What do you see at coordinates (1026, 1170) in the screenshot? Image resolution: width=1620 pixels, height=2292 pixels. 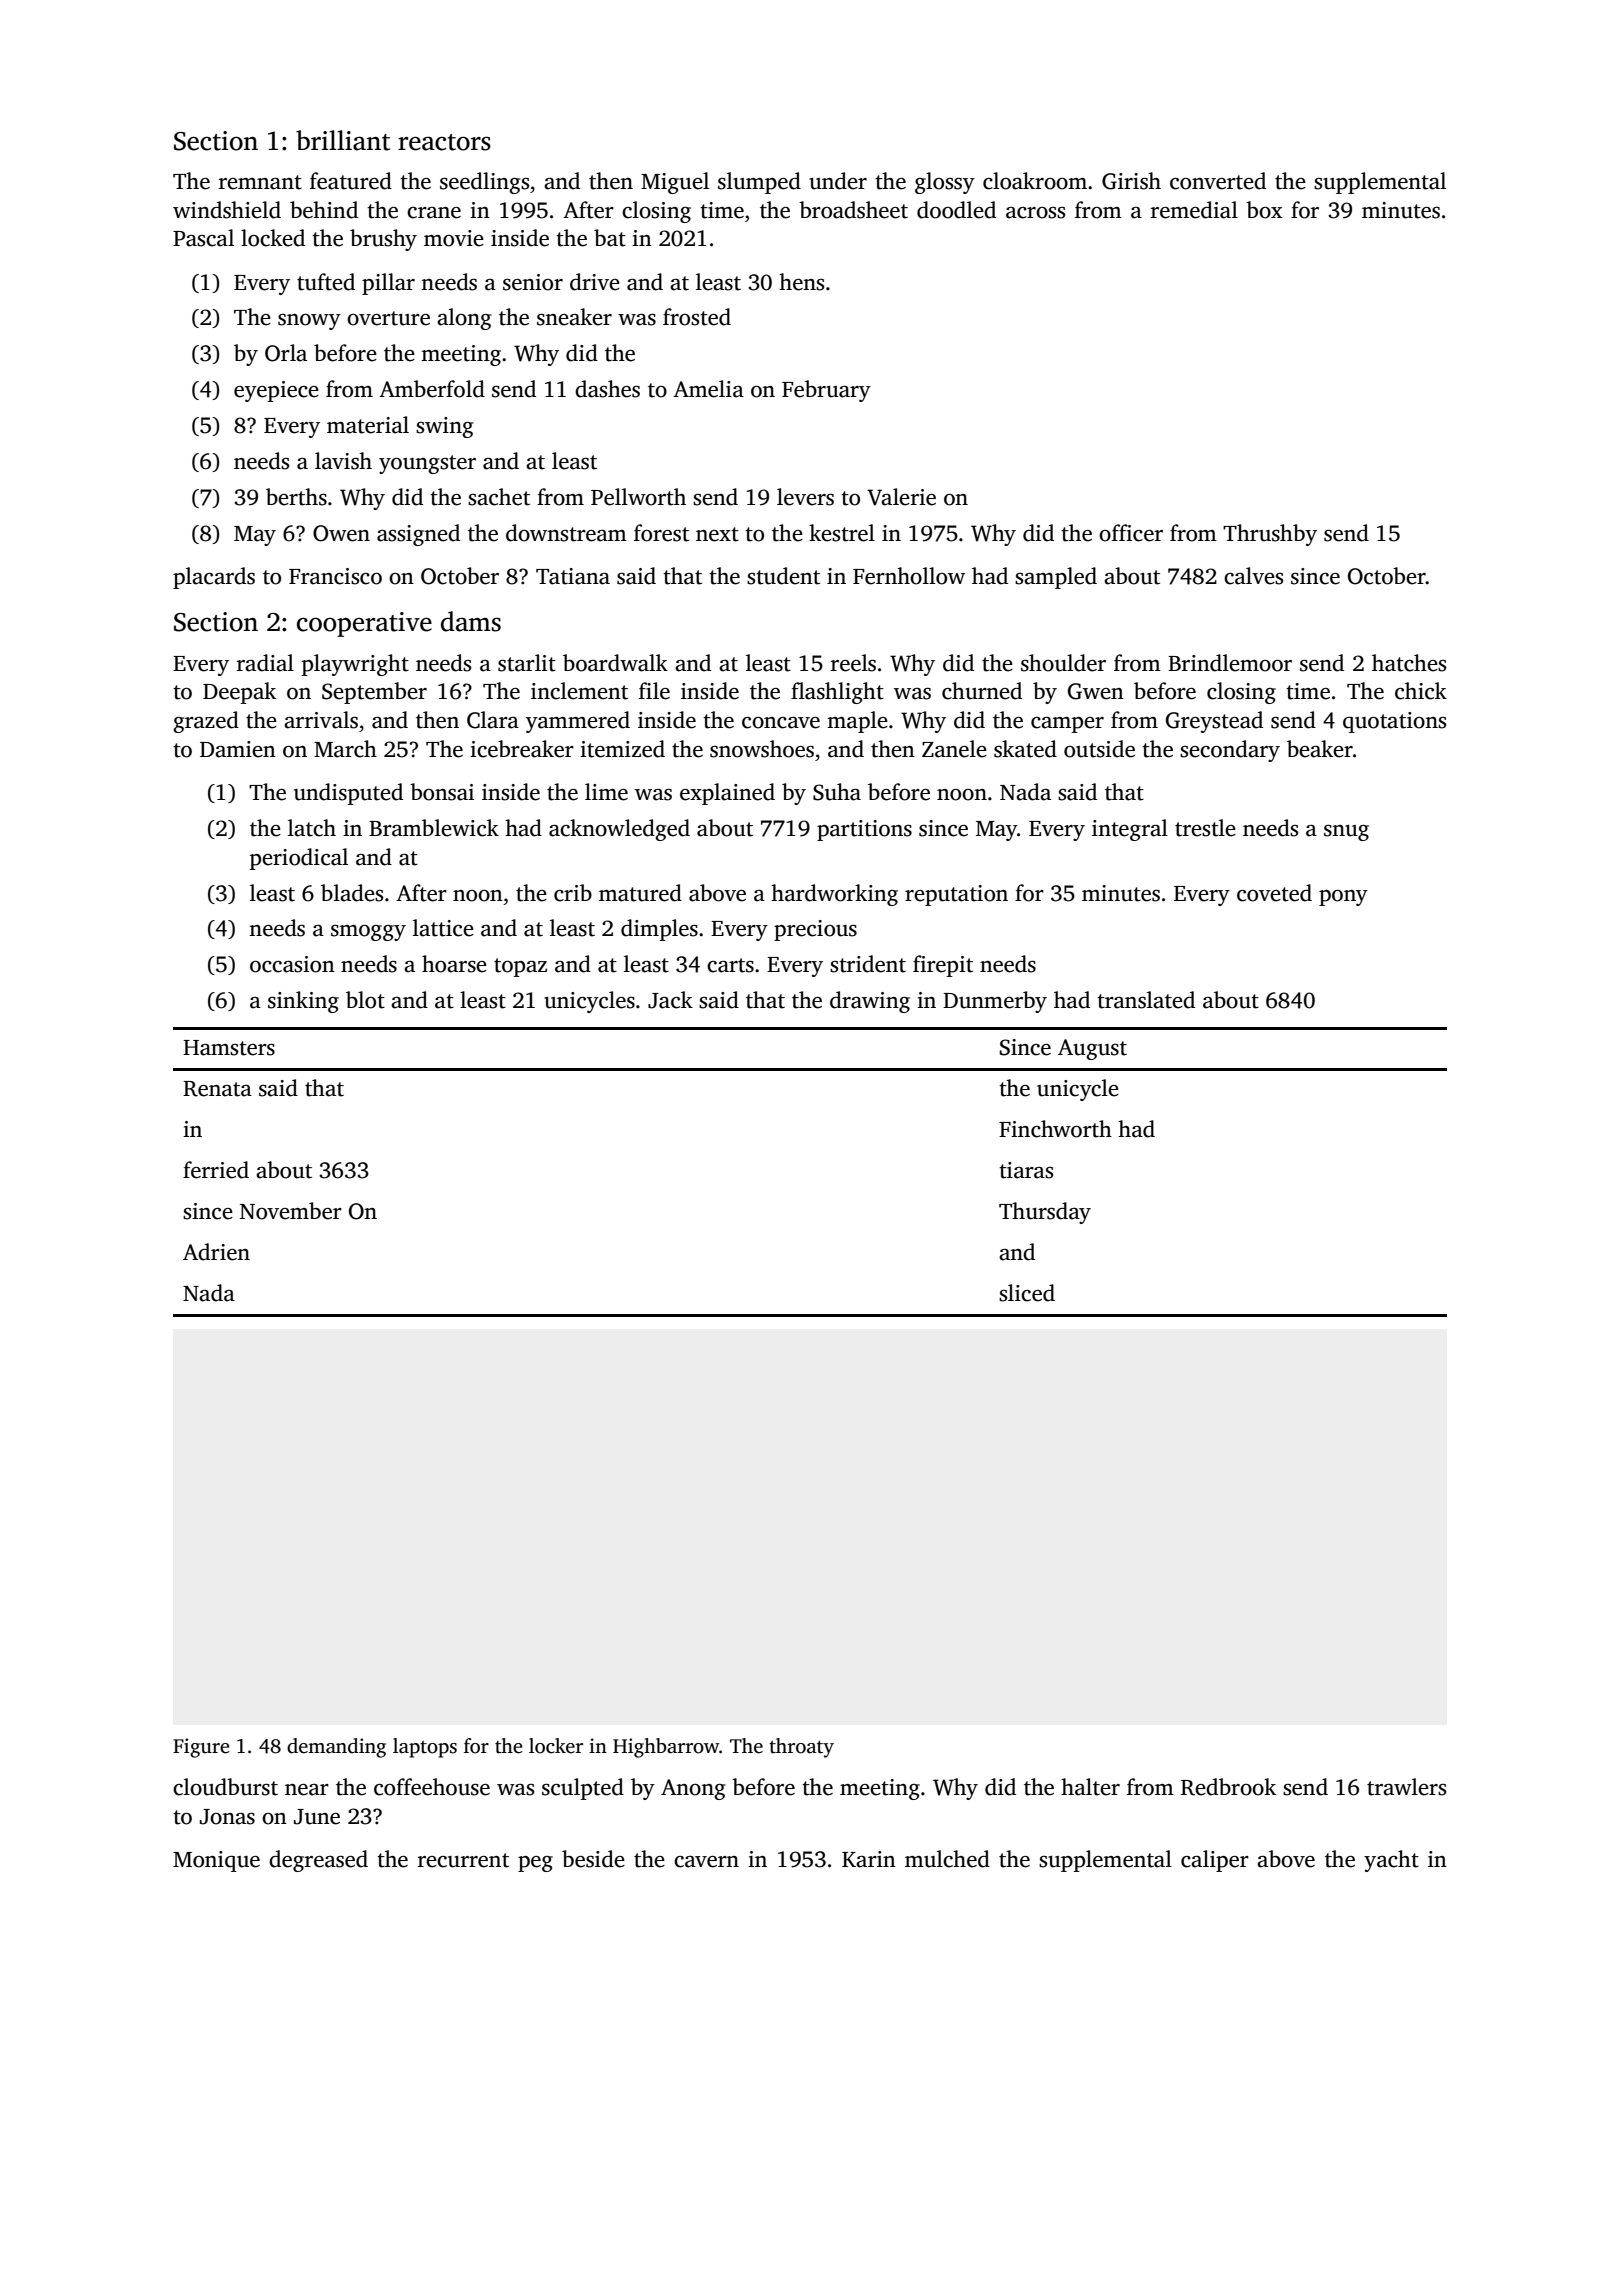 I see `tiaras` at bounding box center [1026, 1170].
